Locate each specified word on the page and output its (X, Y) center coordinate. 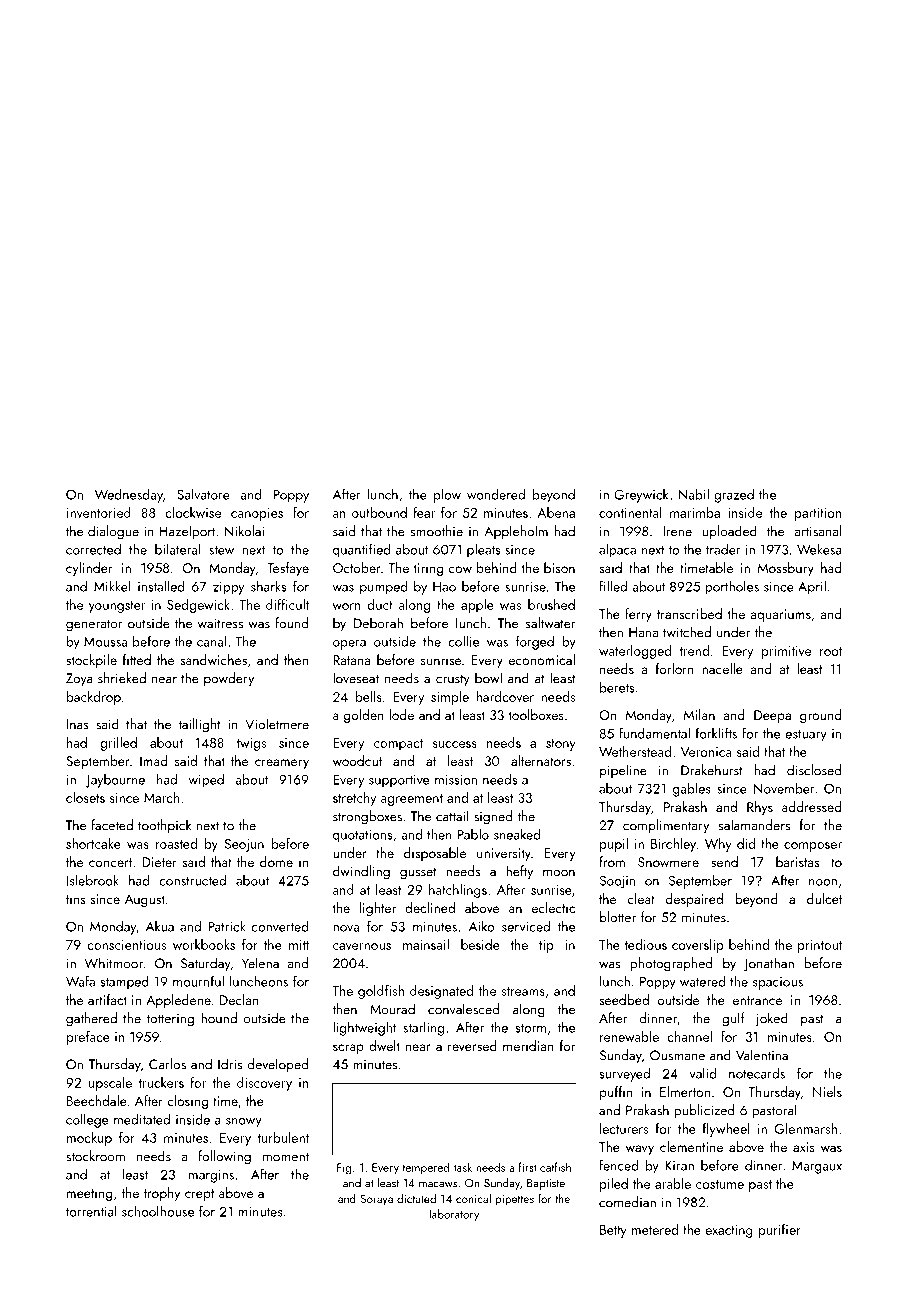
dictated (416, 1198)
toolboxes (536, 714)
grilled (118, 744)
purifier (779, 1231)
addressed (811, 806)
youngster (117, 607)
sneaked (517, 834)
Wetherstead (635, 751)
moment (286, 1157)
